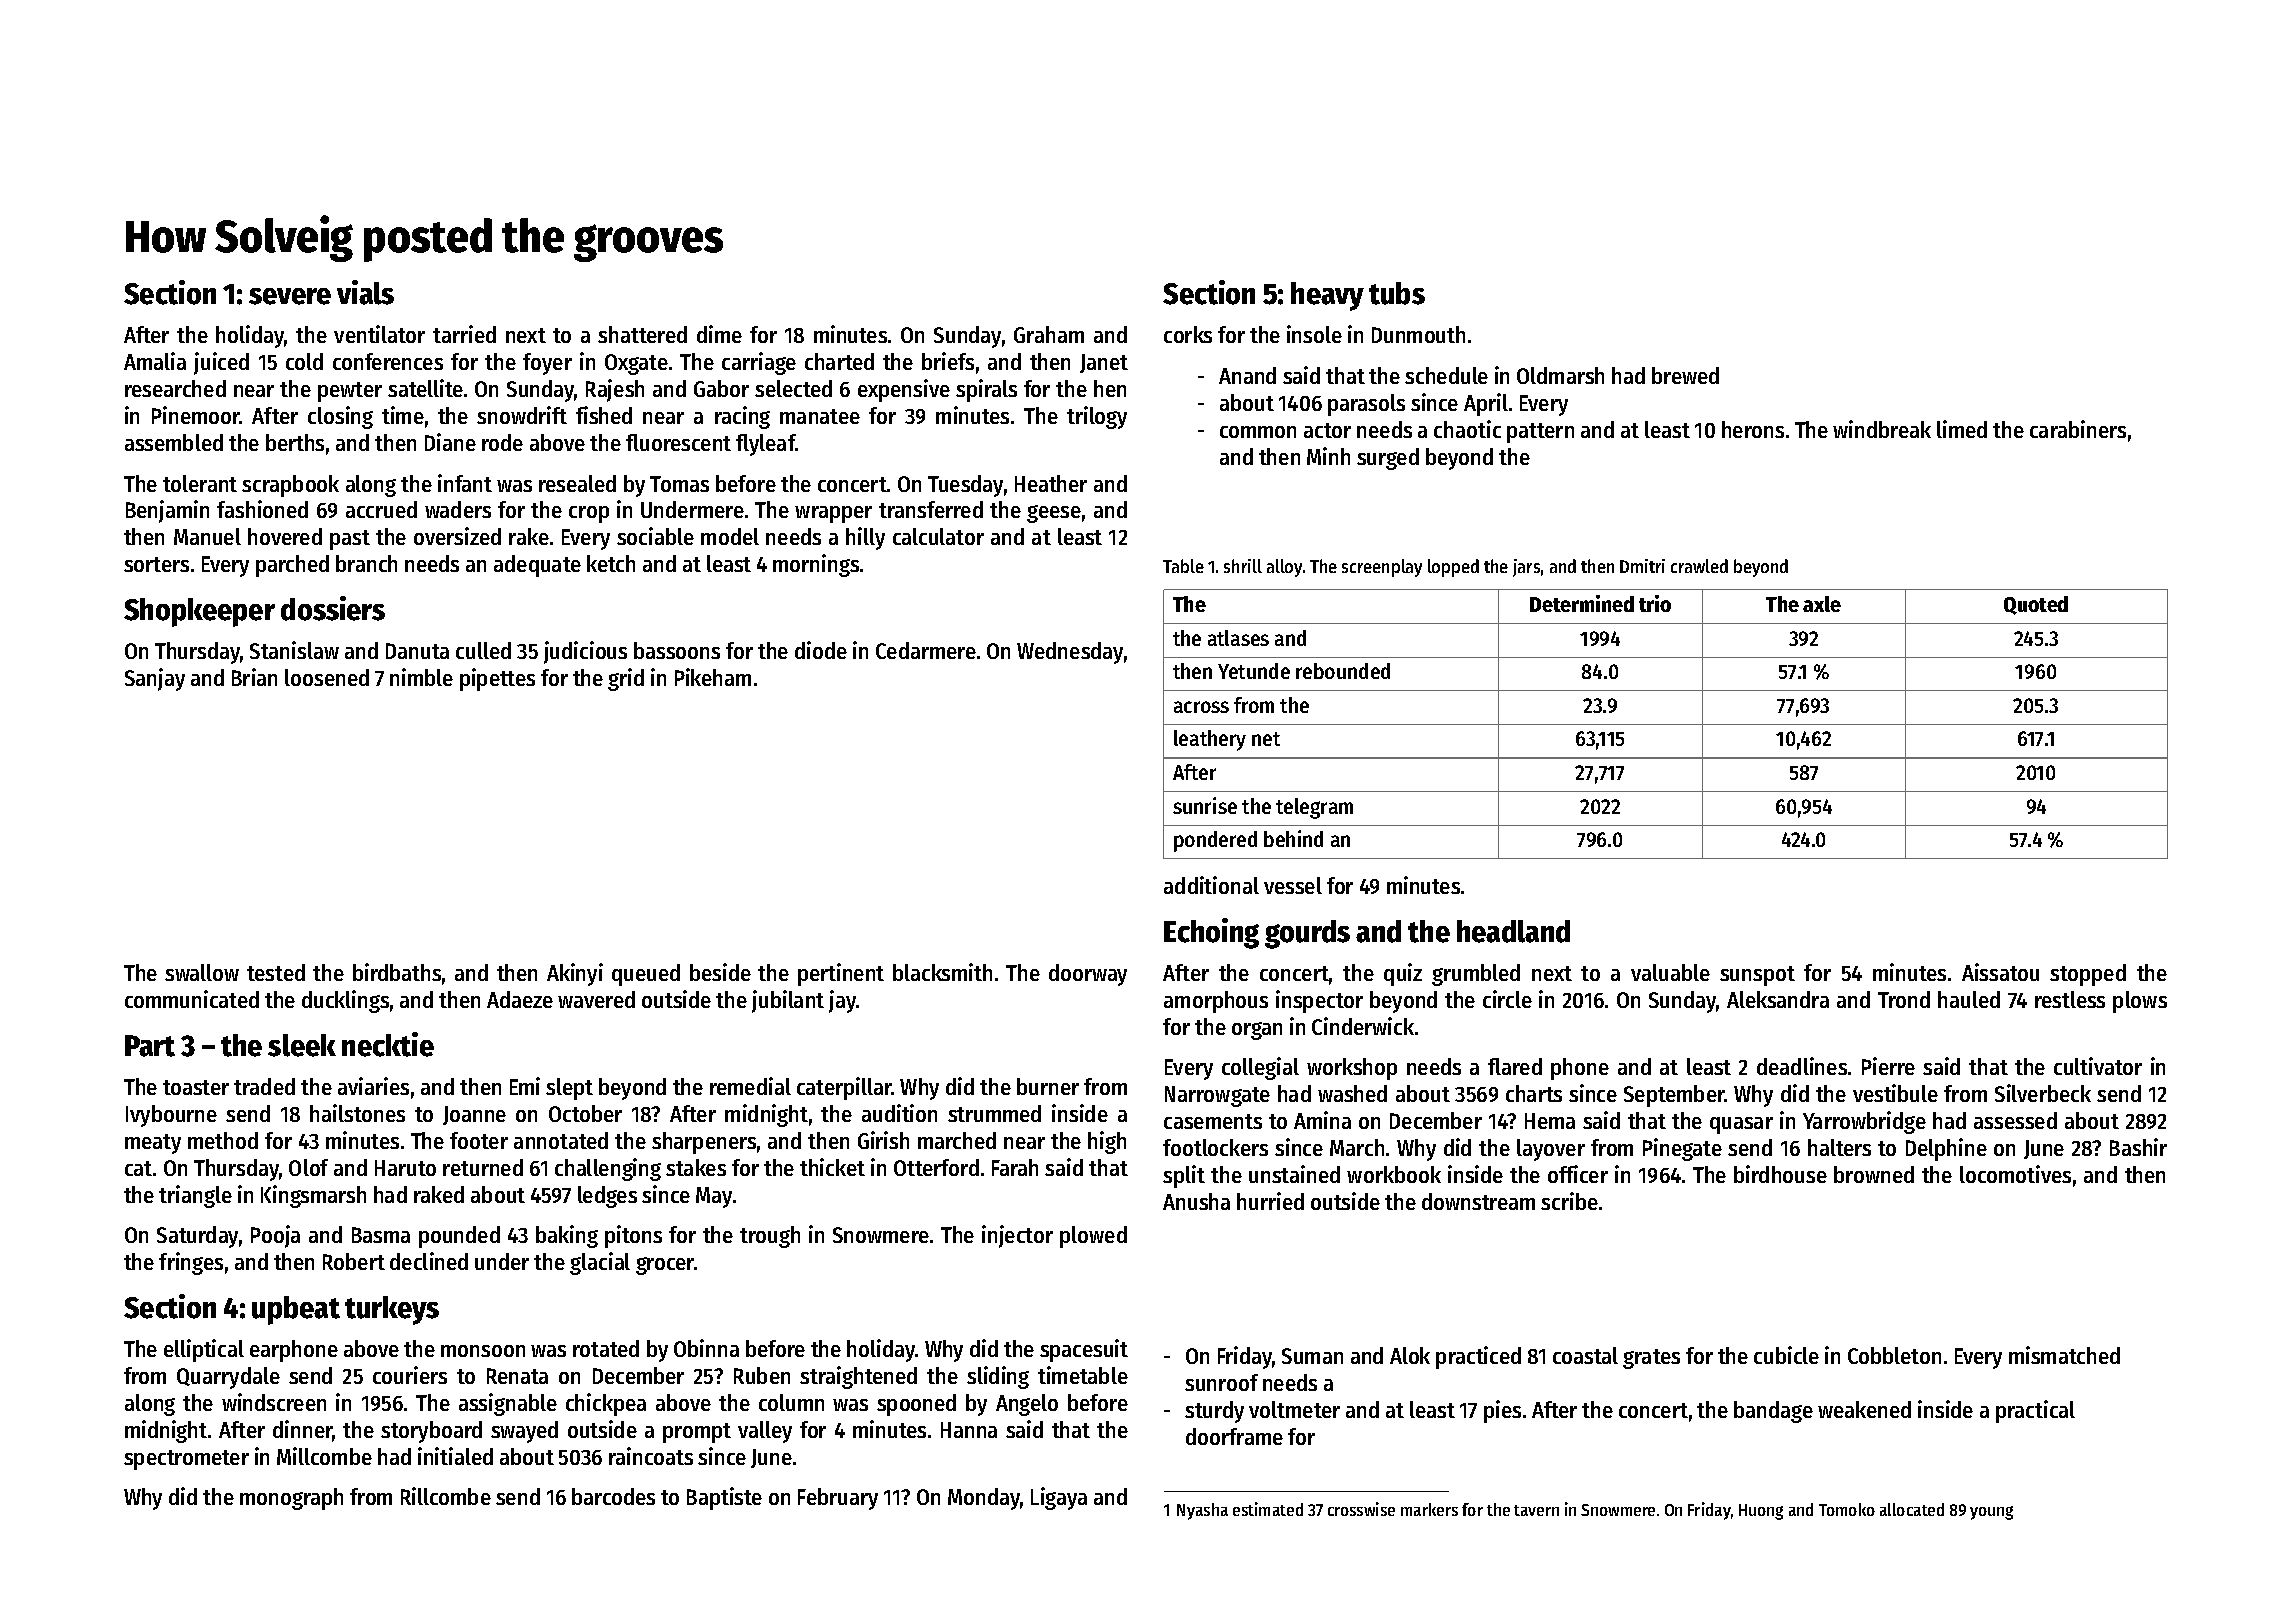 The image size is (2292, 1620). Describe the element at coordinates (1294, 1409) in the image. I see `voltmeter` at that location.
